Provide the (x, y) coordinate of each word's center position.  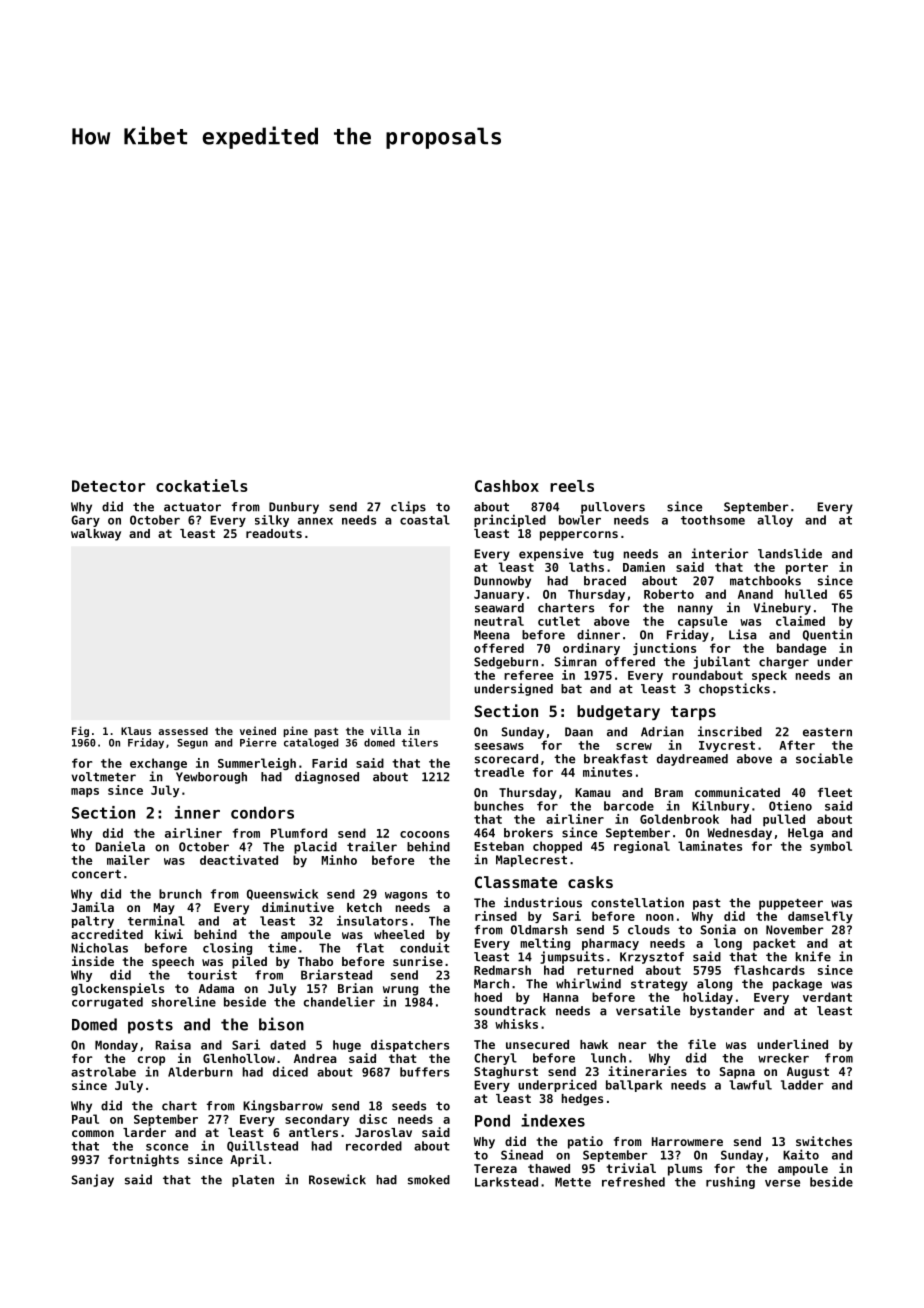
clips (408, 507)
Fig (80, 731)
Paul (85, 1119)
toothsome (713, 520)
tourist (212, 974)
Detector (108, 486)
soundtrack (510, 1011)
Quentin (827, 635)
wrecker (783, 1058)
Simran (576, 661)
